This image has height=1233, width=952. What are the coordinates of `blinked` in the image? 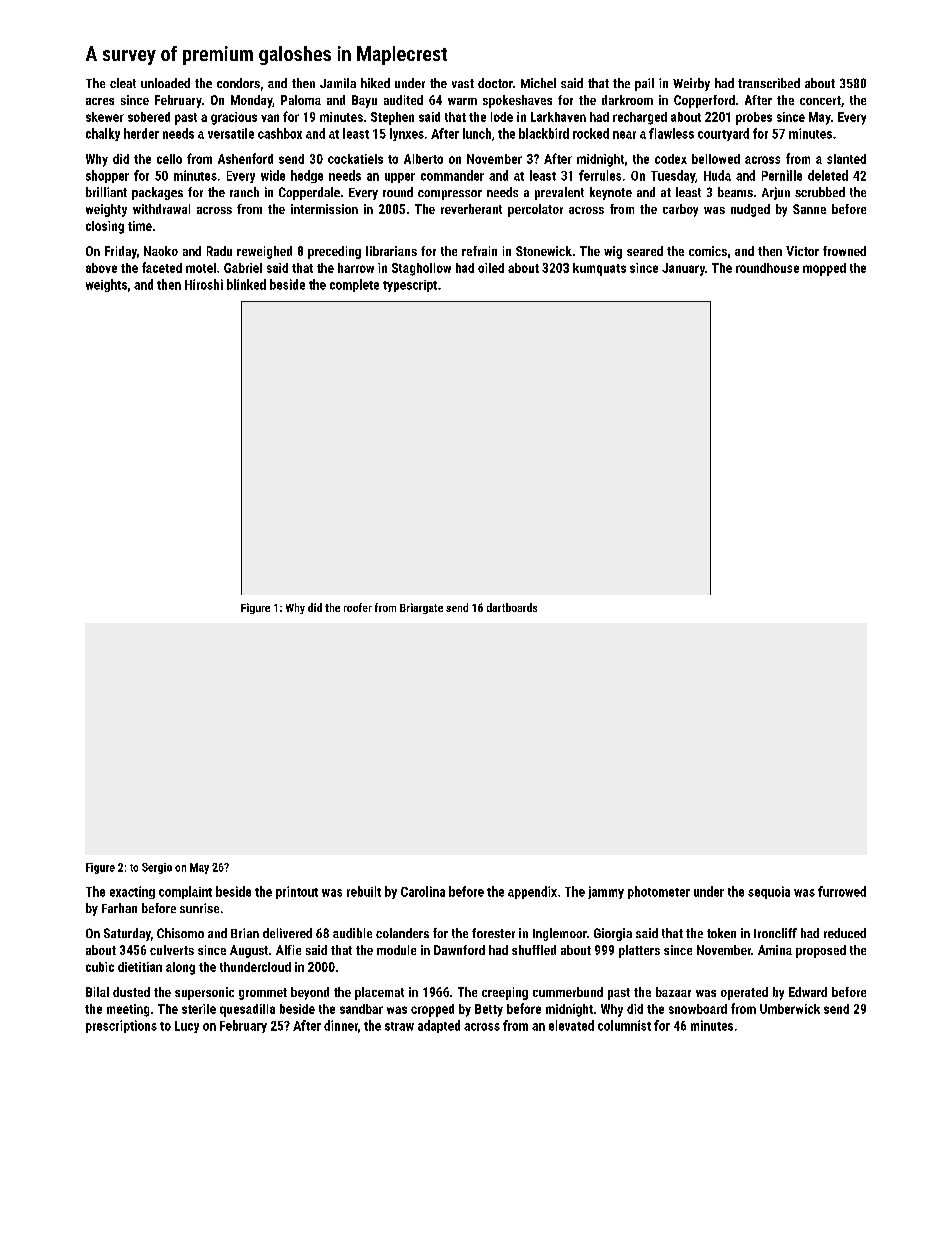 It's located at (246, 284).
